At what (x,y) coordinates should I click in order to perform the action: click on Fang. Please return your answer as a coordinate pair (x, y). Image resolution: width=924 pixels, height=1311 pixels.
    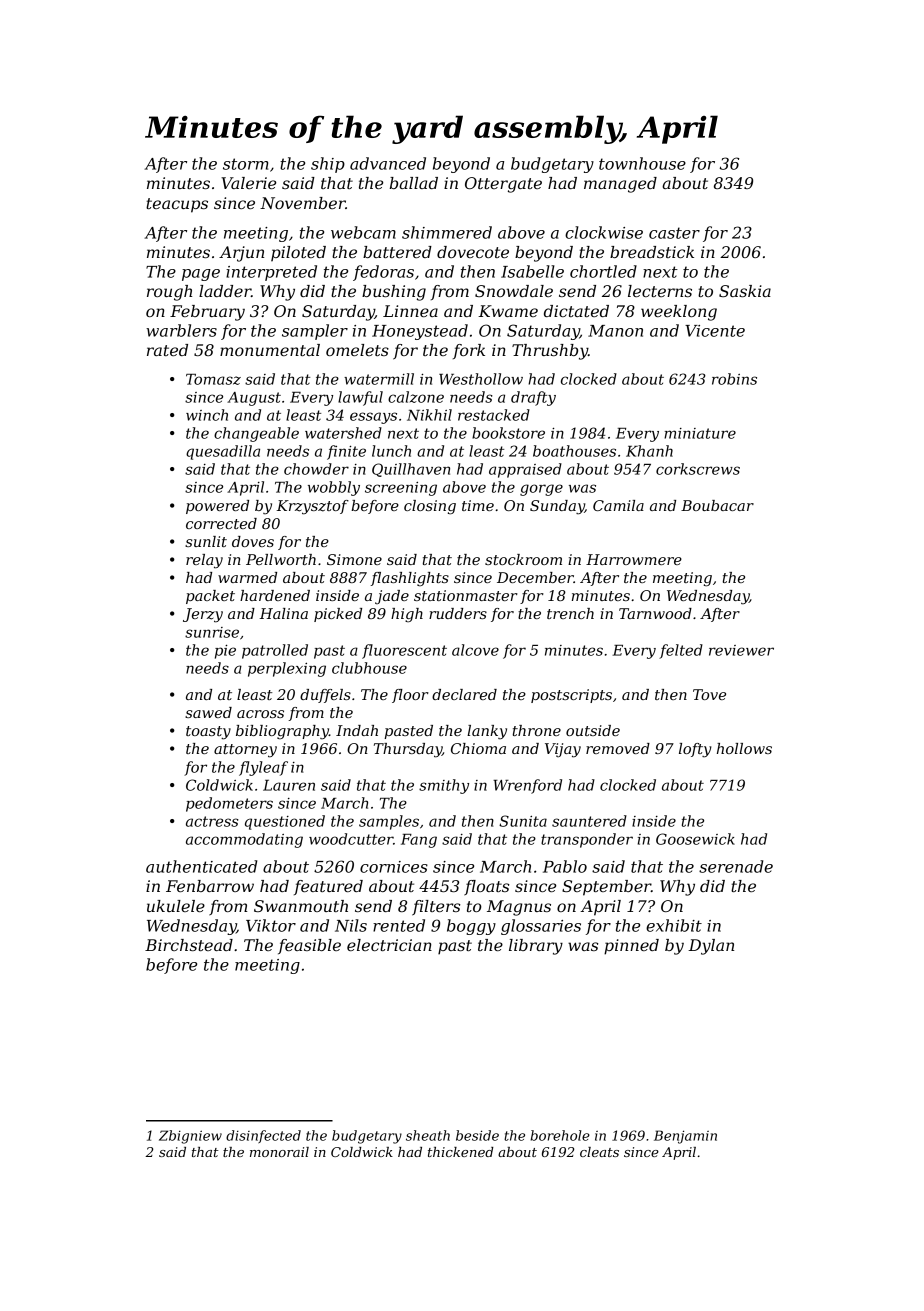
    Looking at the image, I should click on (419, 841).
